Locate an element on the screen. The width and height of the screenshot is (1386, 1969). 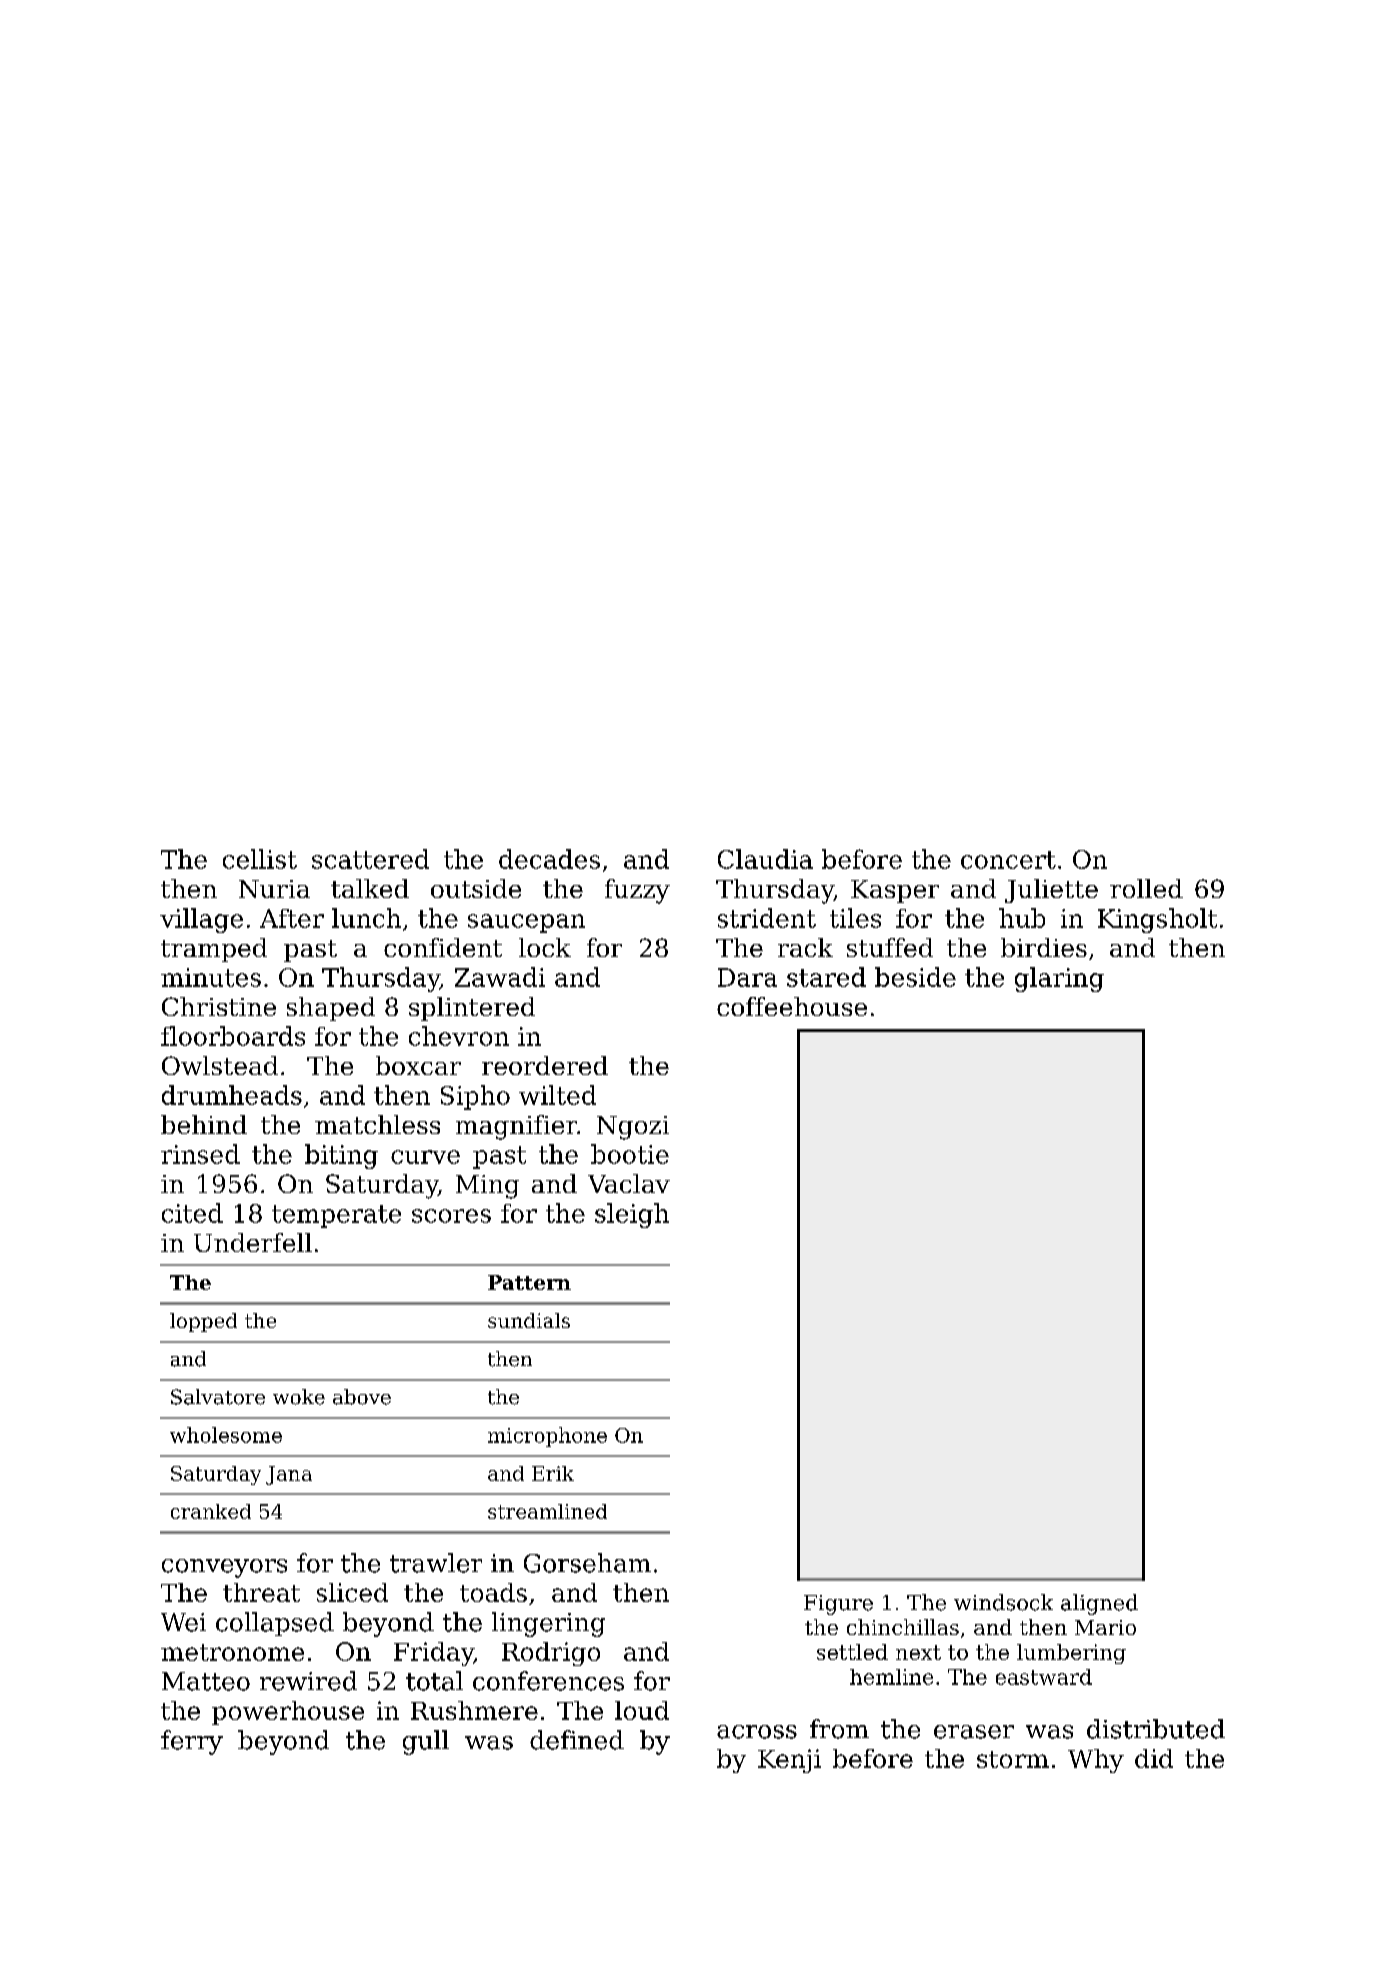
Friday is located at coordinates (434, 1654).
